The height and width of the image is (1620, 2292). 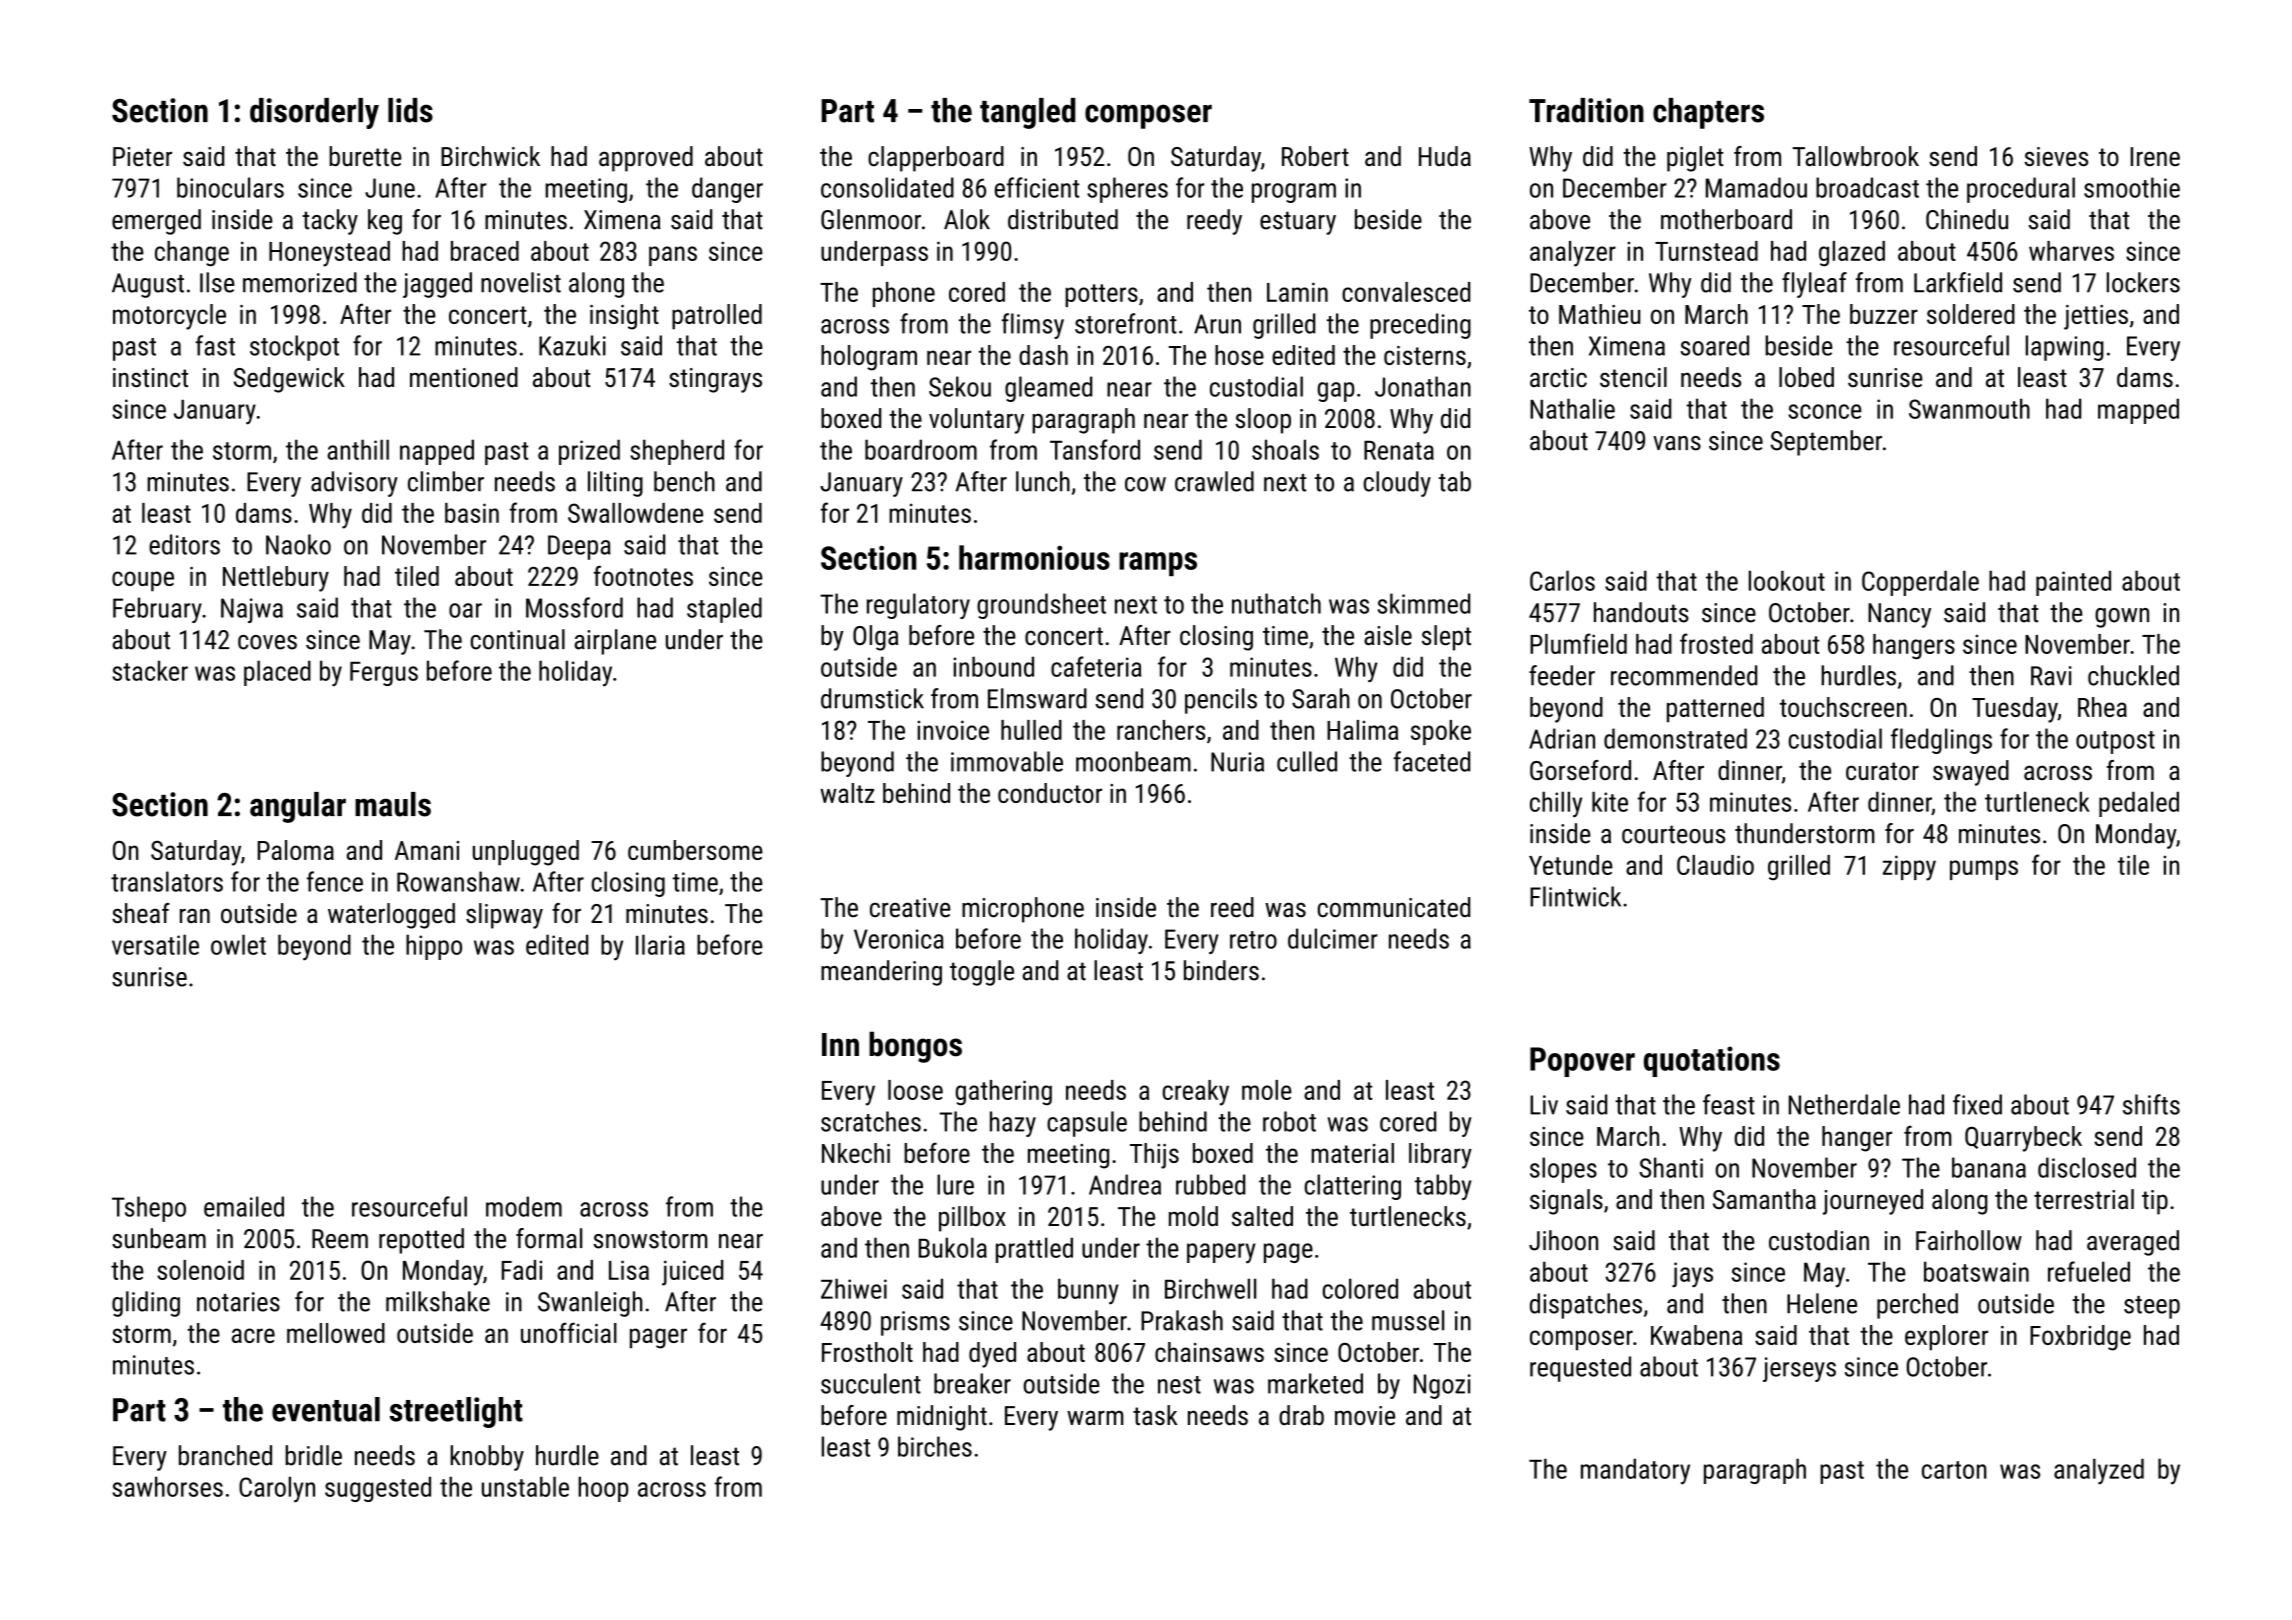 I want to click on creaky, so click(x=1196, y=1093).
